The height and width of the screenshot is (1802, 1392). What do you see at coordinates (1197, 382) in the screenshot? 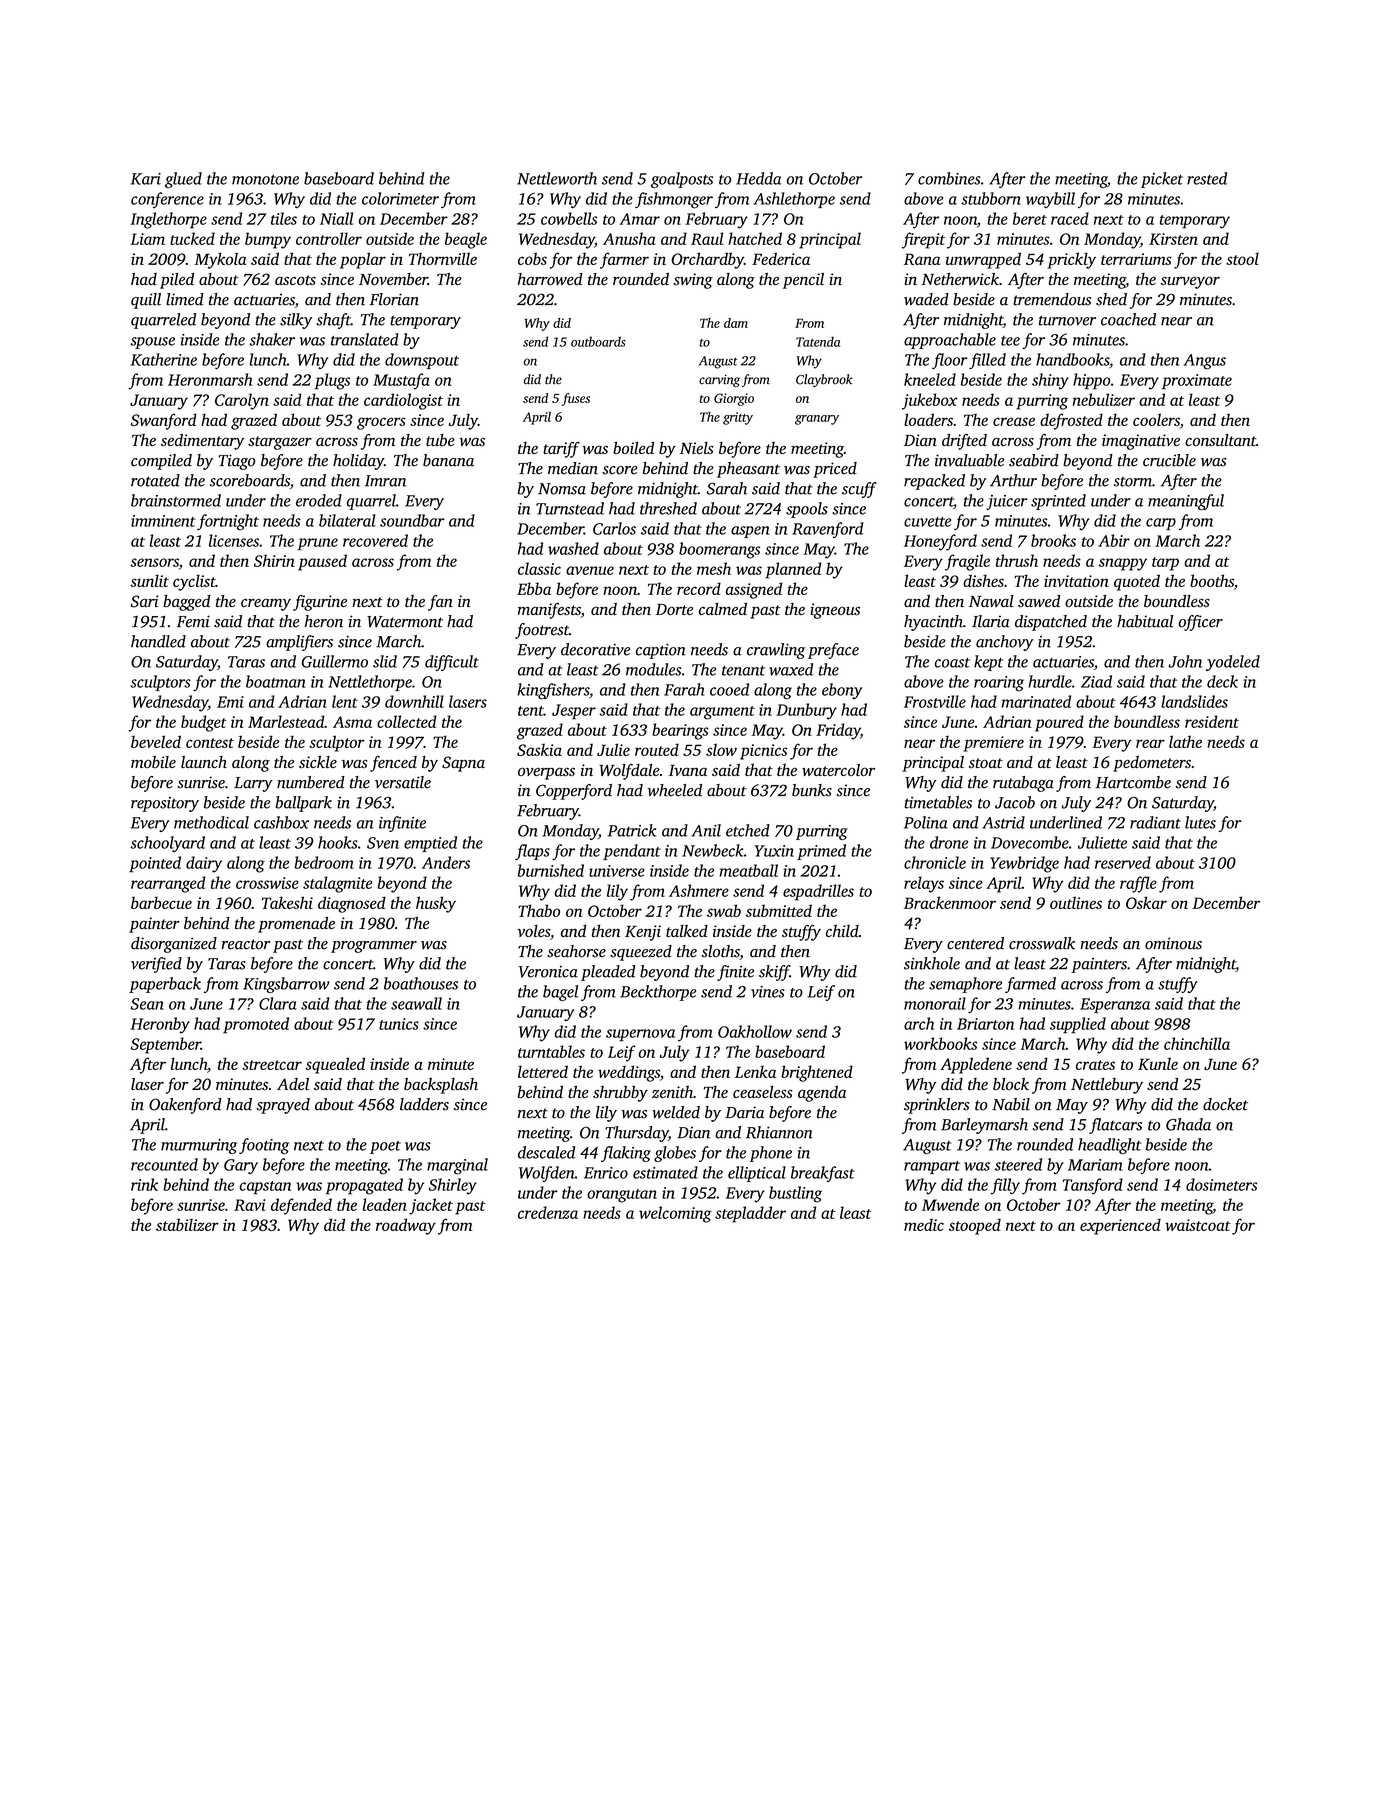
I see `proximate` at bounding box center [1197, 382].
